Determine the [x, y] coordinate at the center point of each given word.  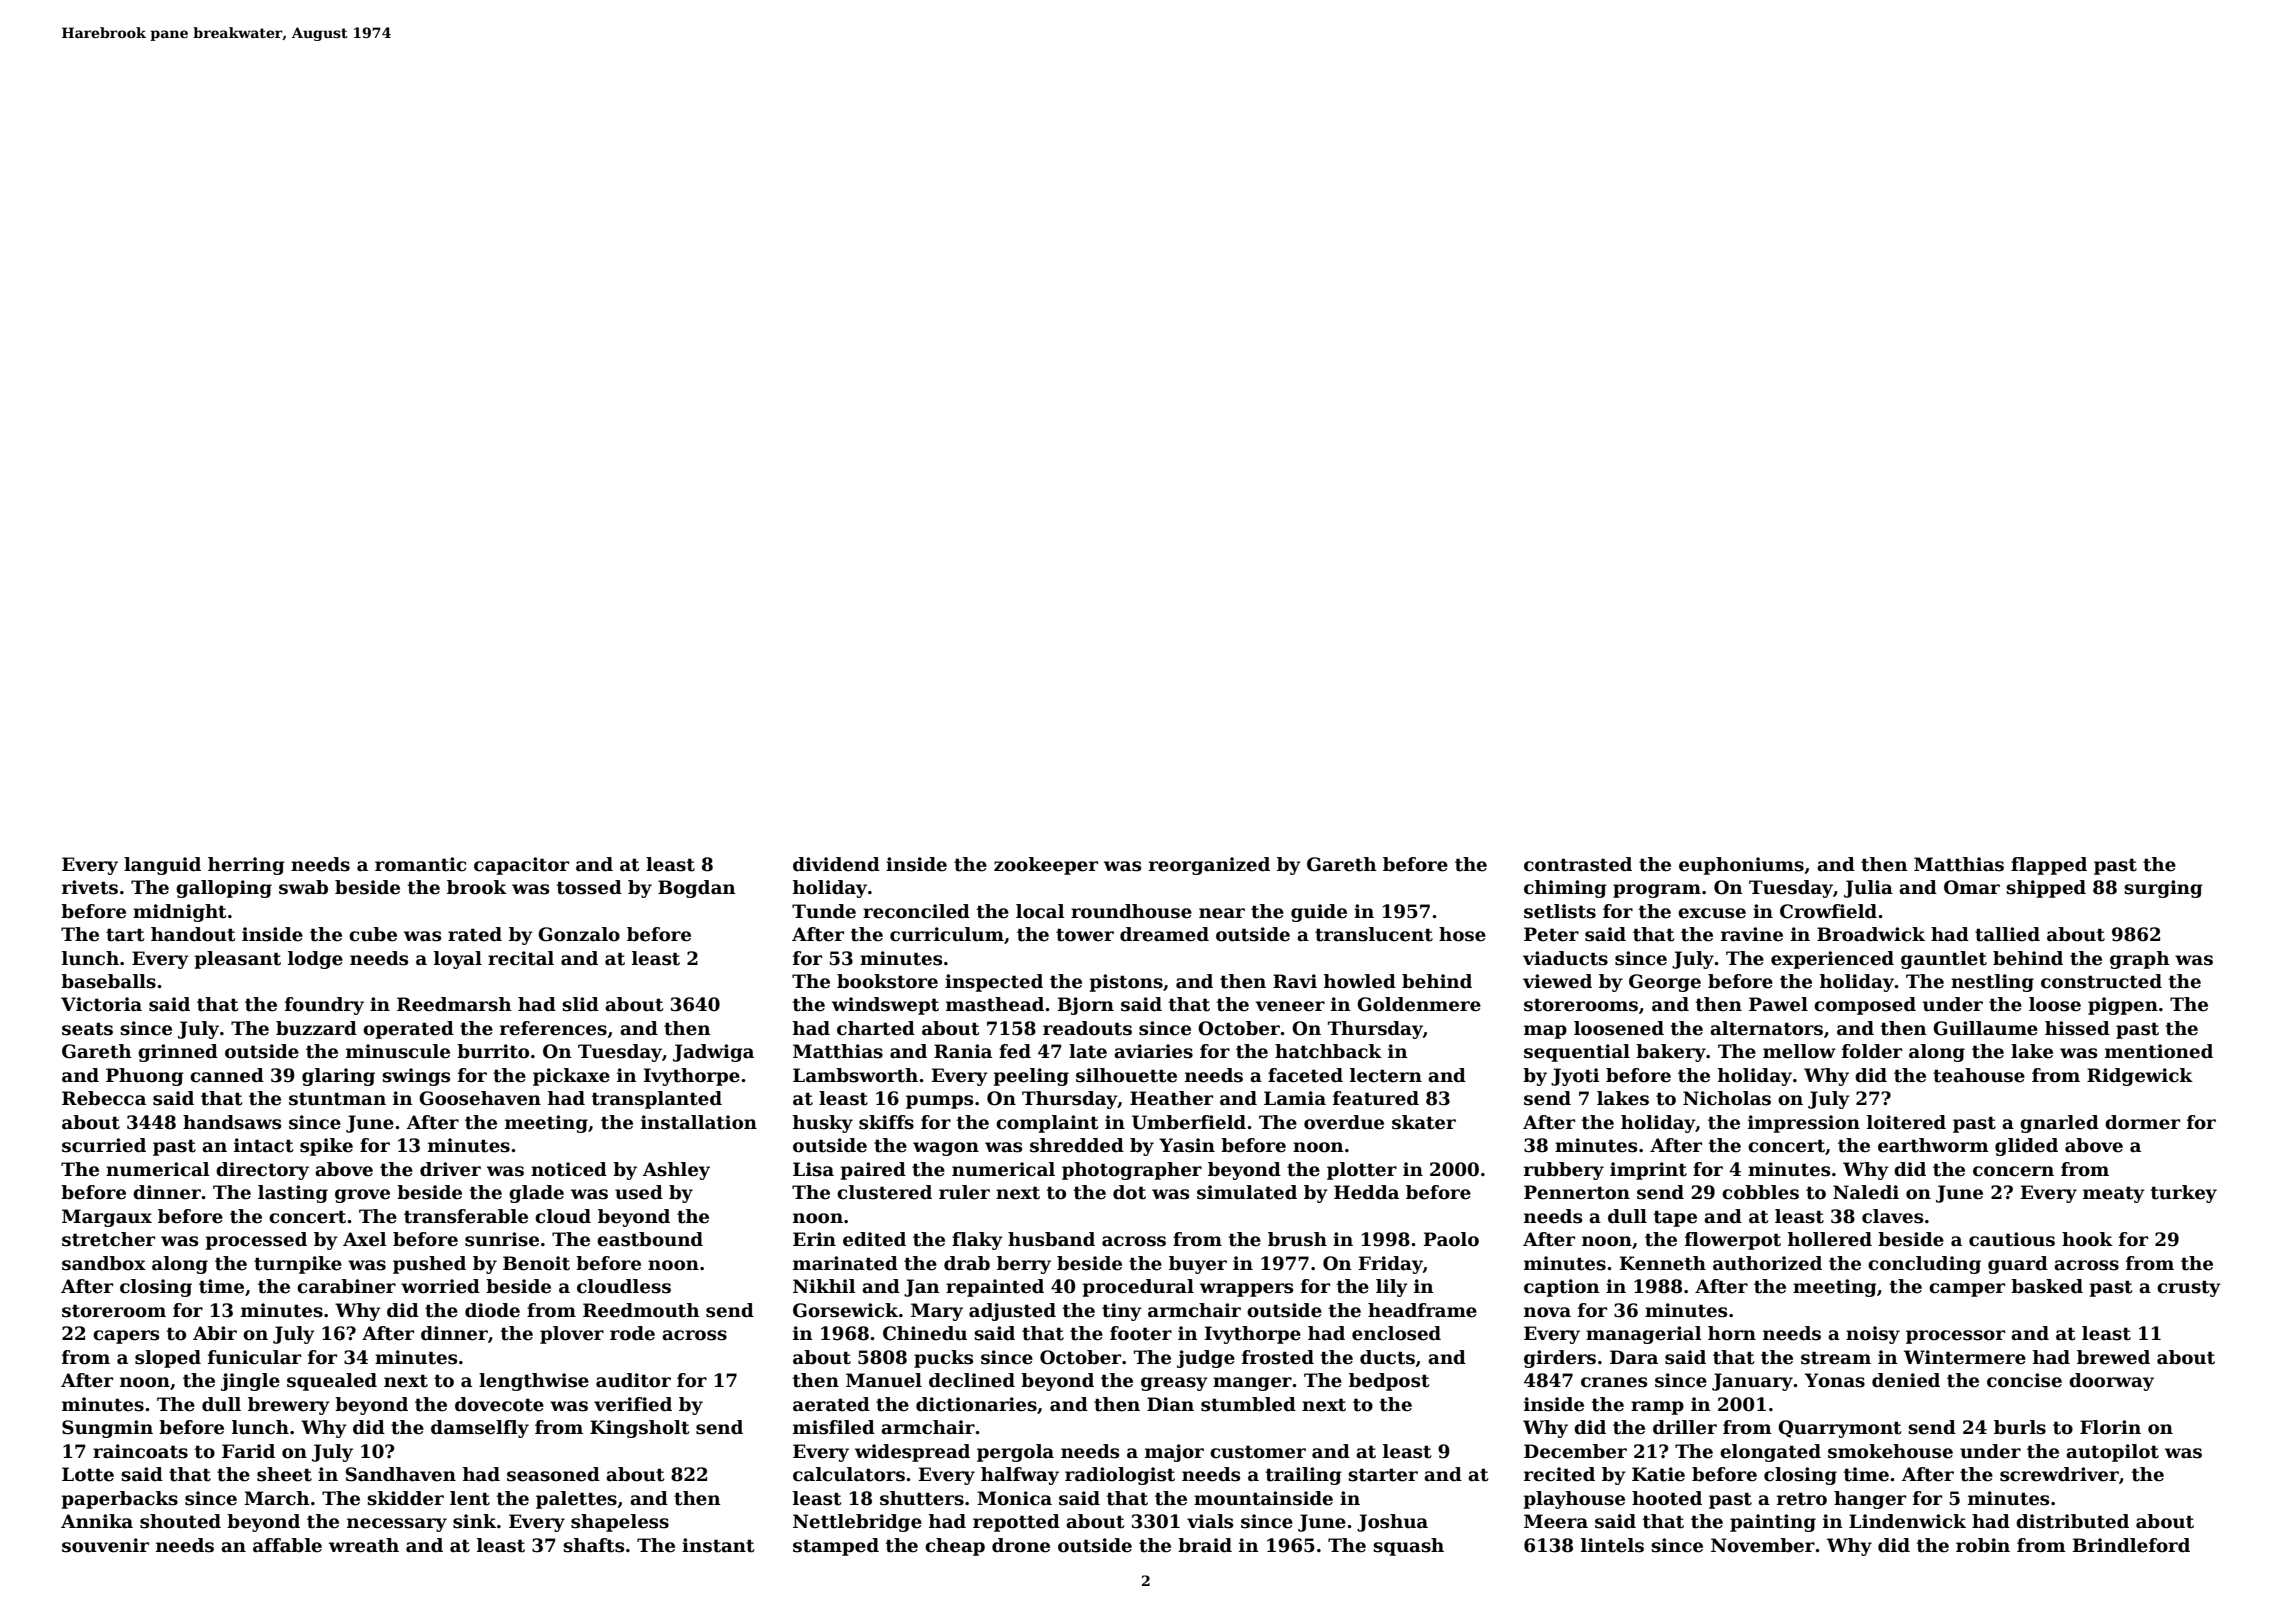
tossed [589, 887]
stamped [836, 1547]
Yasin [1187, 1145]
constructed [2101, 981]
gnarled [2059, 1124]
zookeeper [1046, 866]
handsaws [232, 1122]
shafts [593, 1545]
